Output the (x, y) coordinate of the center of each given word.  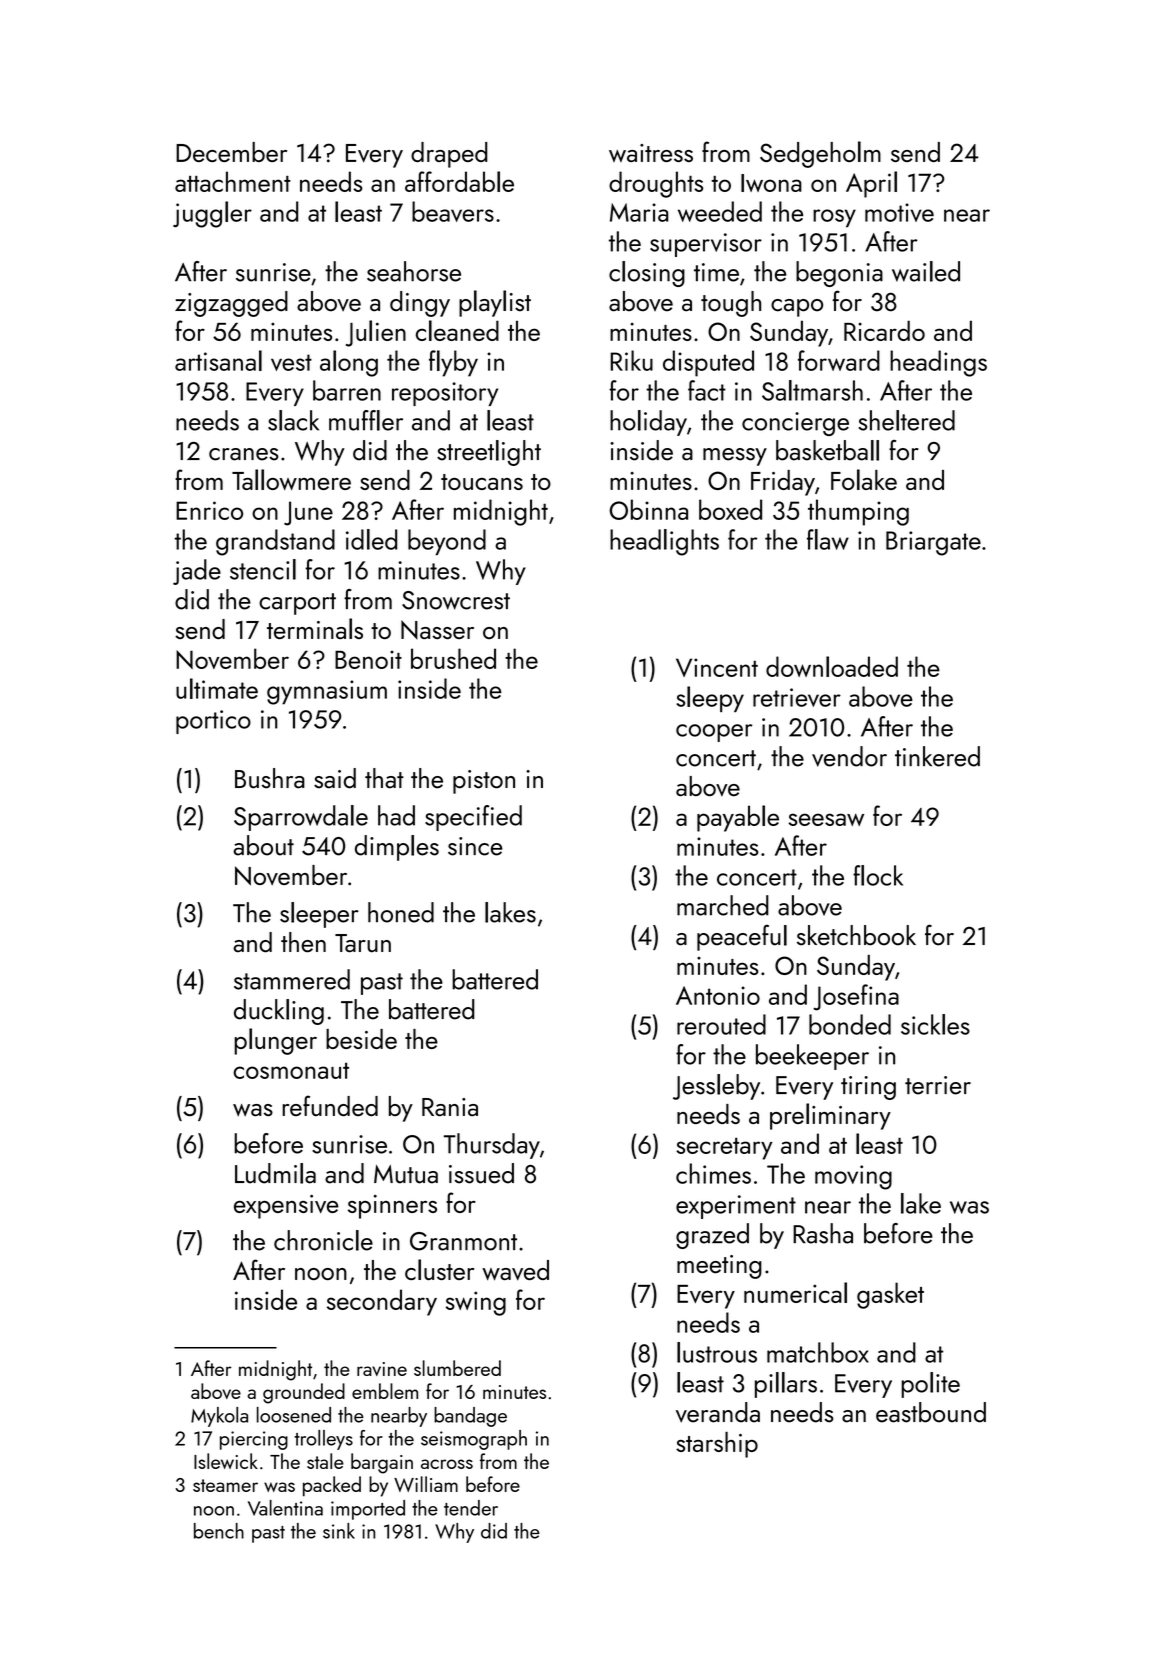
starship (717, 1445)
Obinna (648, 509)
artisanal (218, 360)
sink (339, 1531)
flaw (828, 539)
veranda (718, 1412)
